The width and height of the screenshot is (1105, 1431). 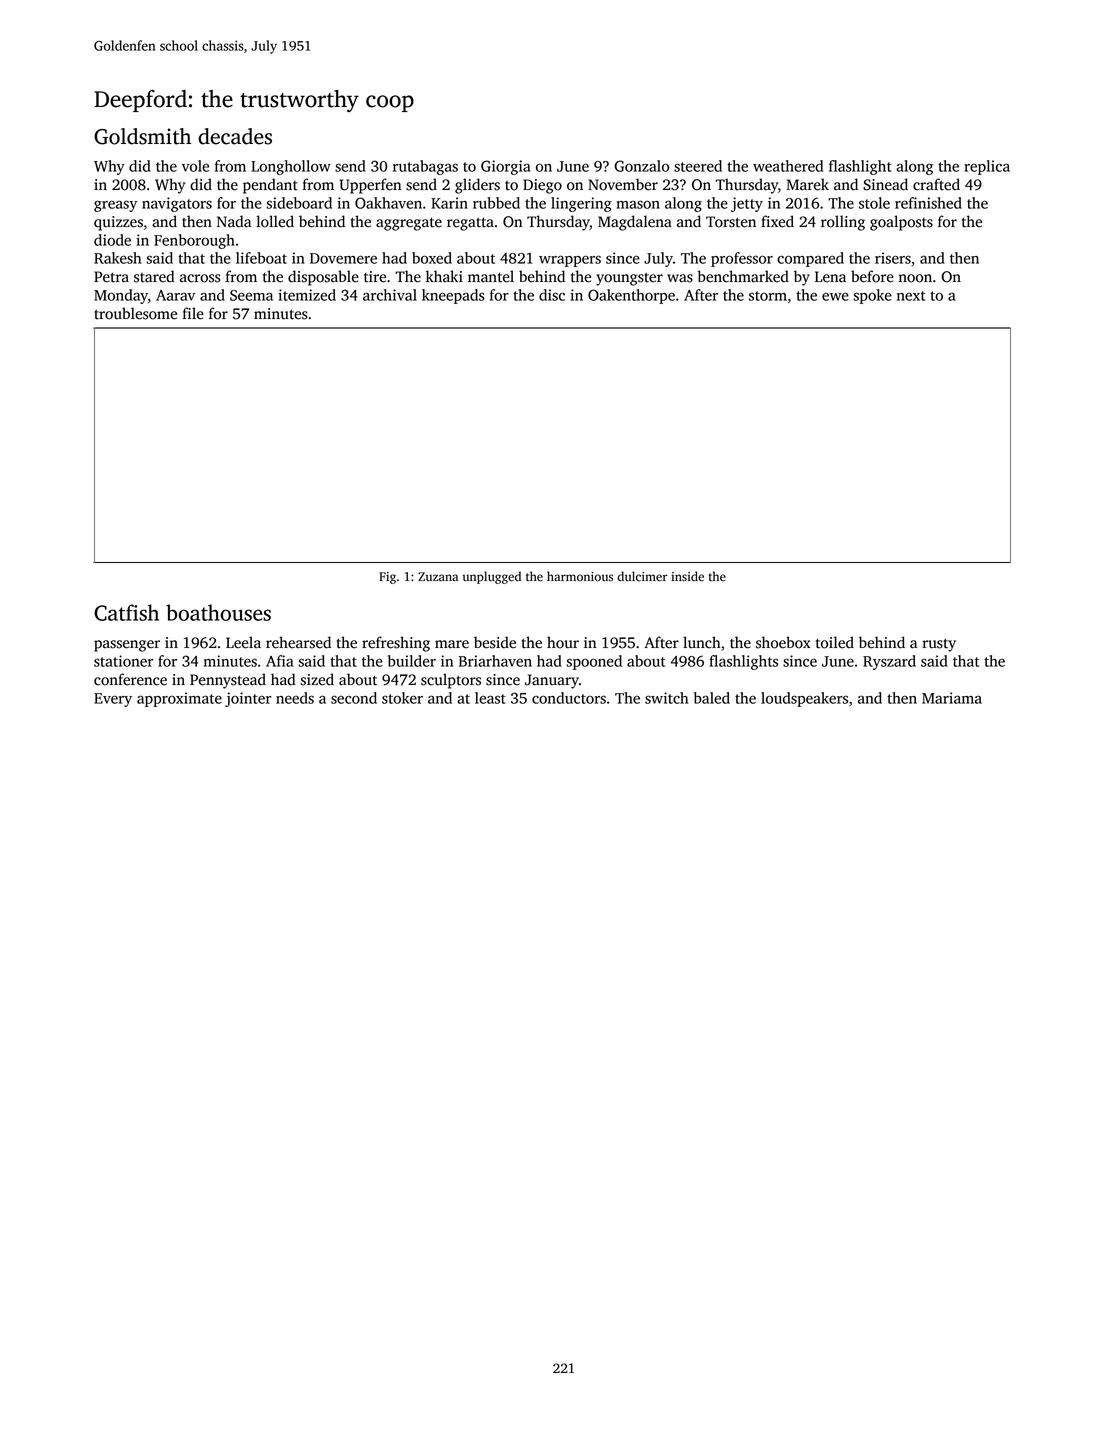 What do you see at coordinates (569, 698) in the screenshot?
I see `conductors` at bounding box center [569, 698].
